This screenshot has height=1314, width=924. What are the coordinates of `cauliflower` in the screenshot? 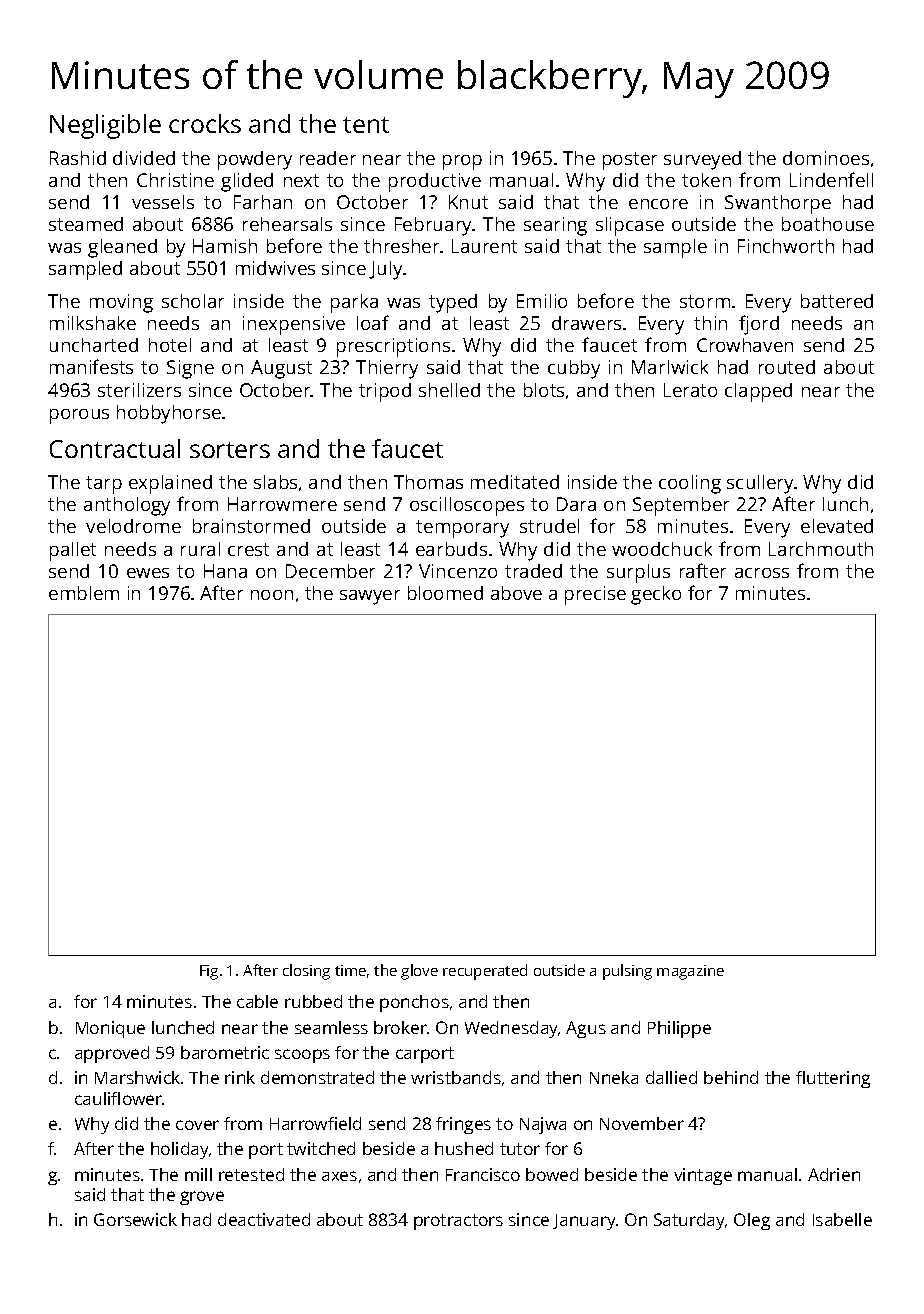 It's located at (119, 1098).
